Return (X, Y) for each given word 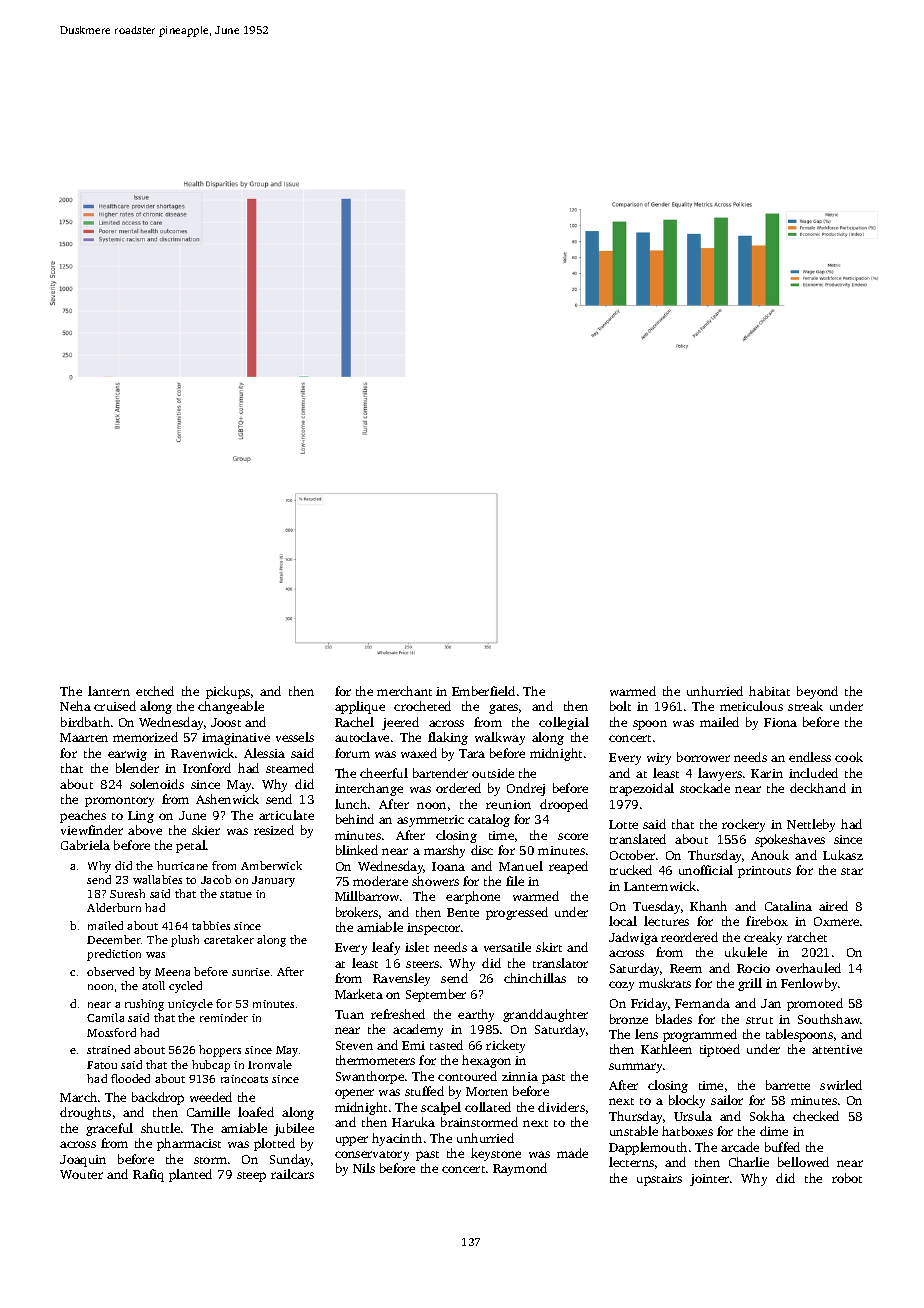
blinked (357, 850)
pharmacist (189, 1144)
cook (849, 757)
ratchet (807, 937)
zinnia (520, 1076)
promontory (119, 802)
